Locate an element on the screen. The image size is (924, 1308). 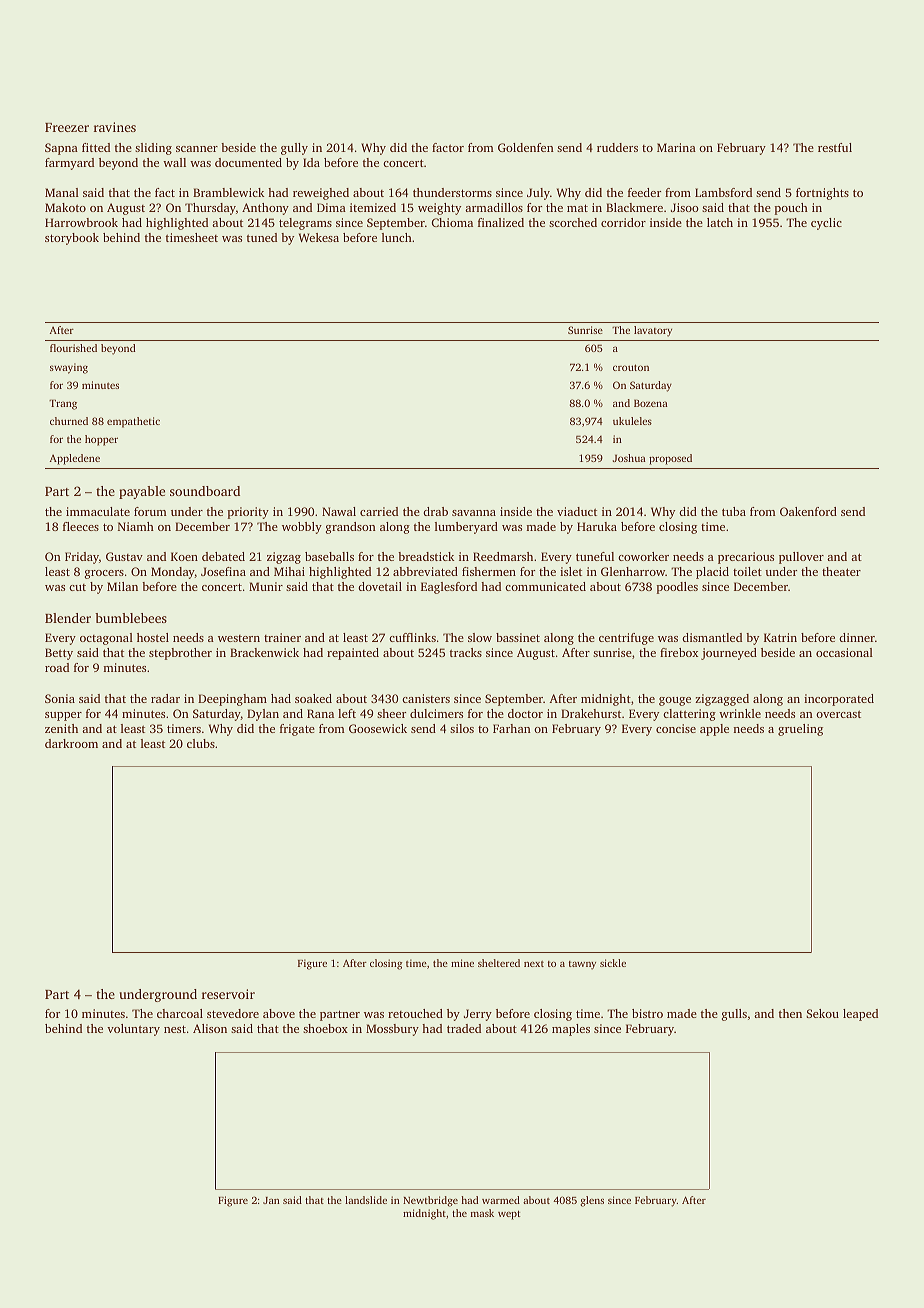
Marina is located at coordinates (676, 147).
